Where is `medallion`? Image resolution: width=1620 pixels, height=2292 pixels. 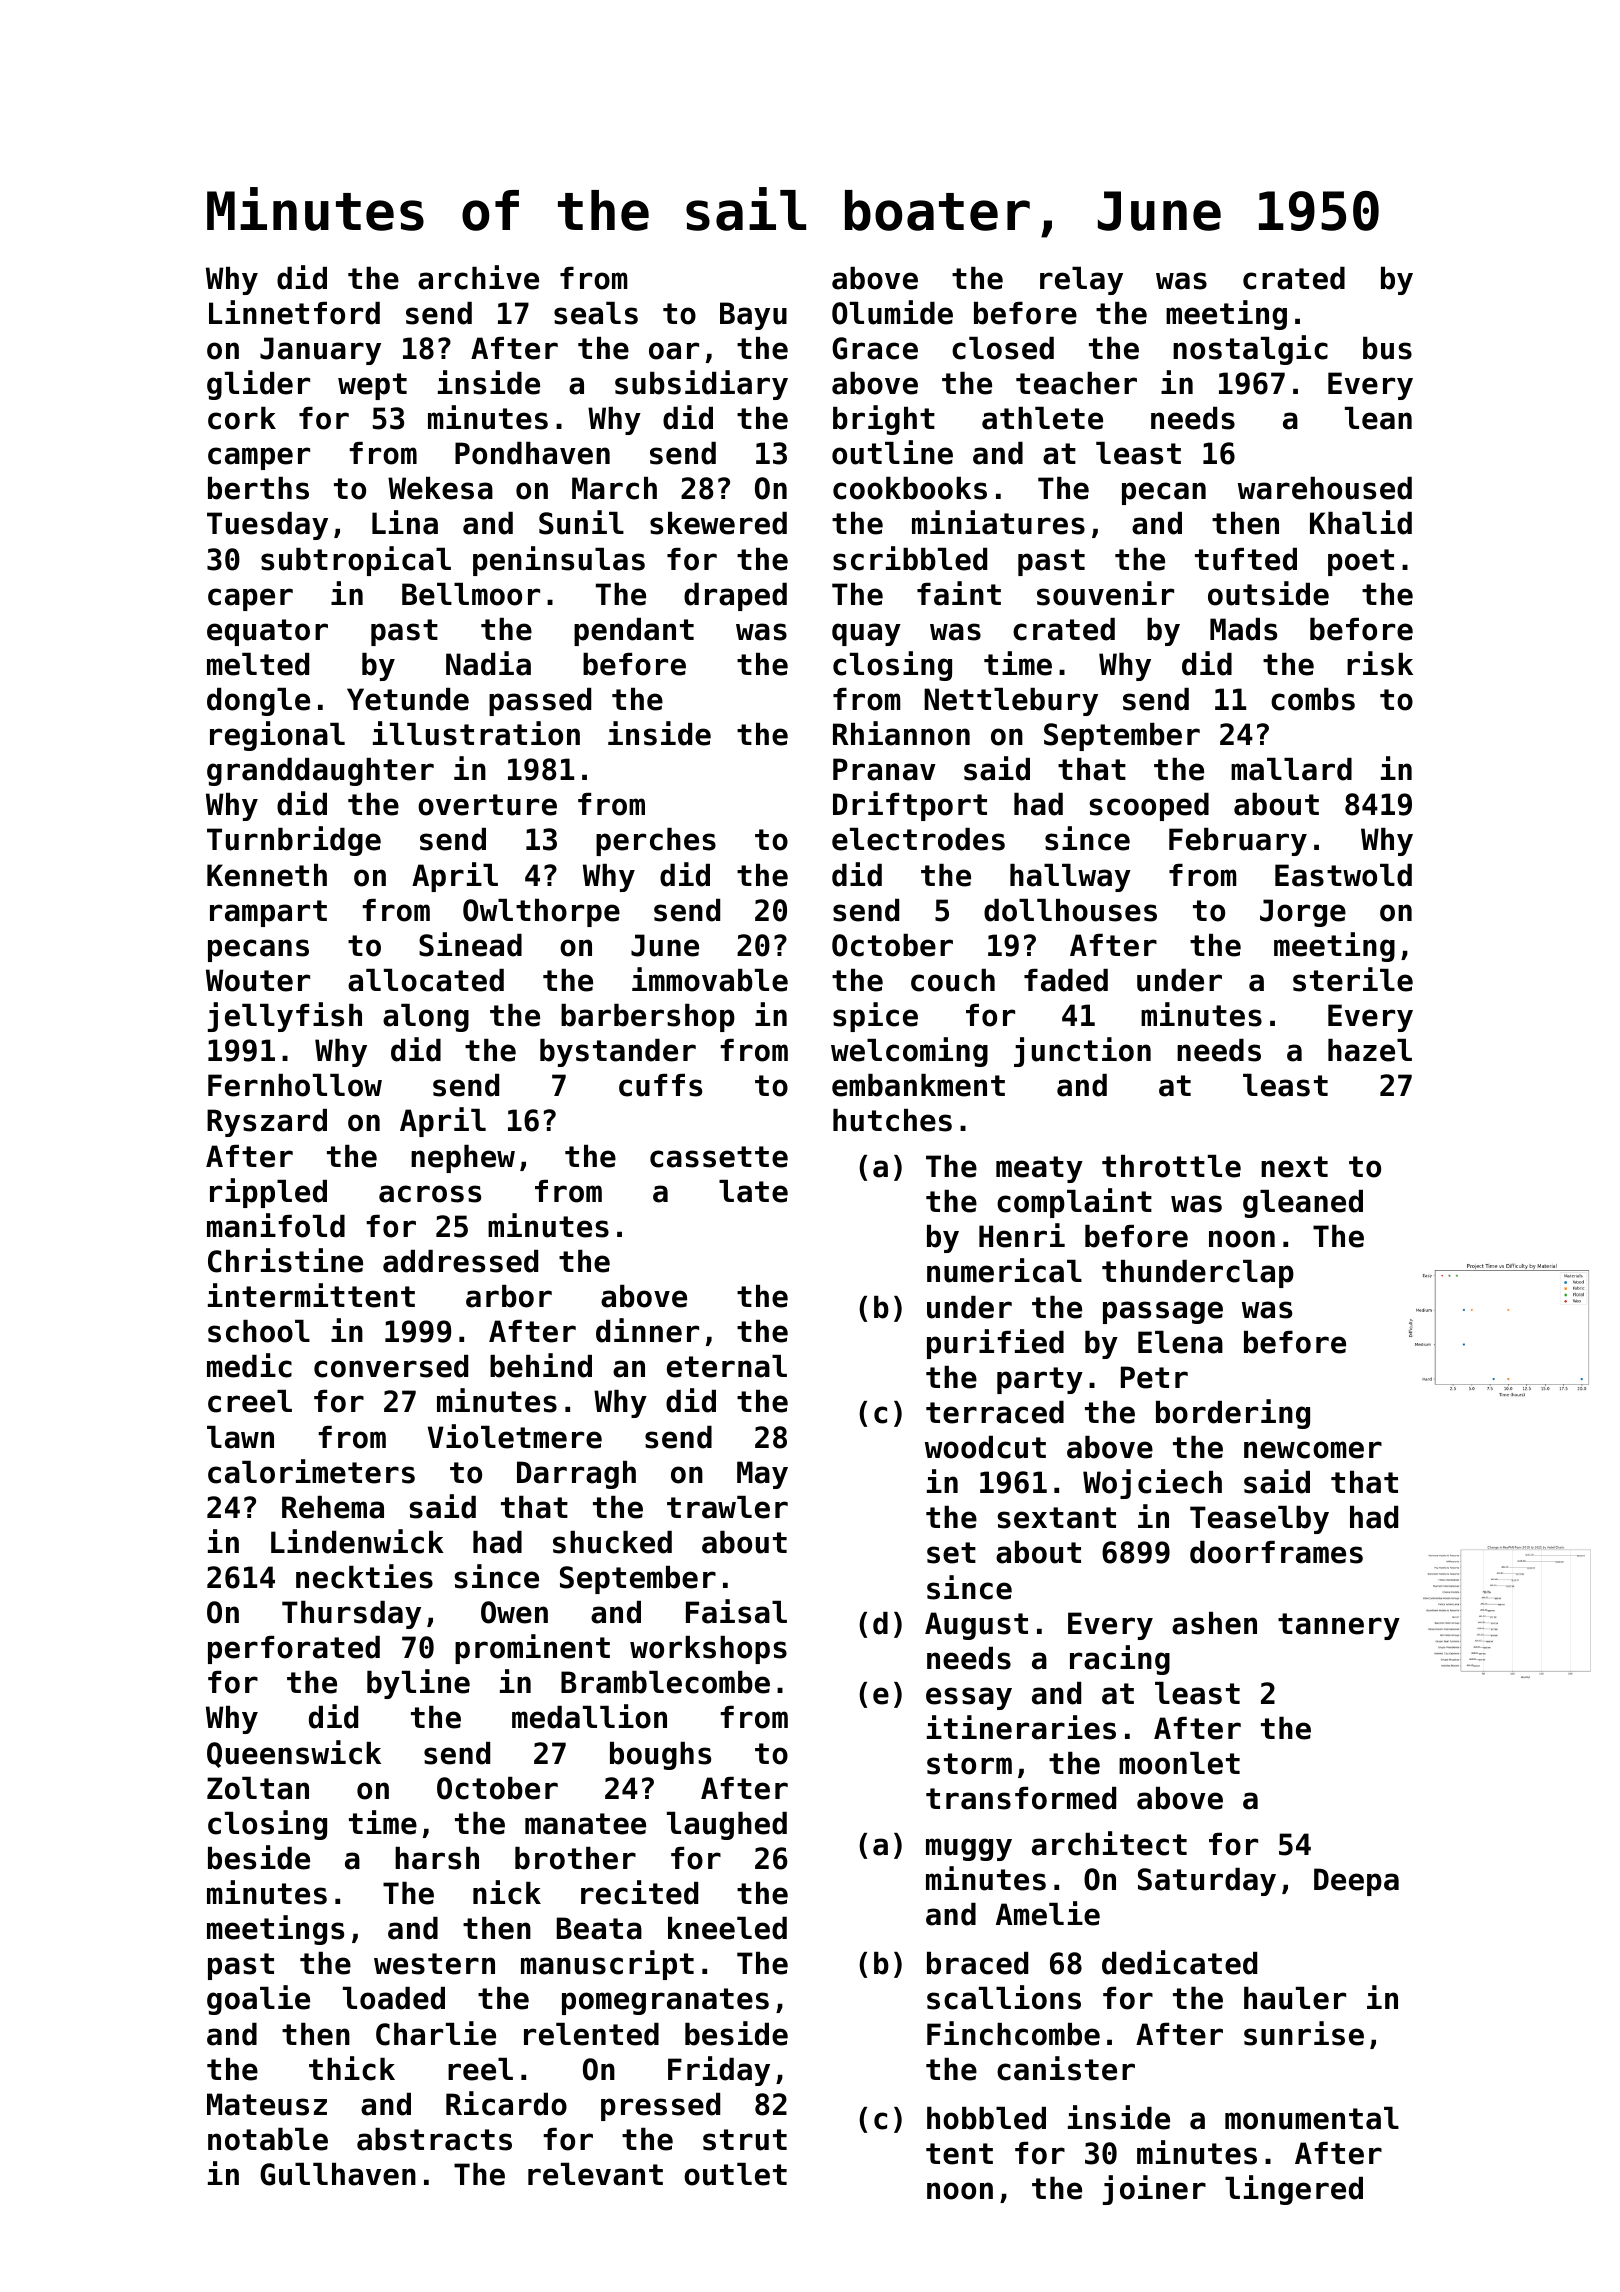 medallion is located at coordinates (589, 1716).
